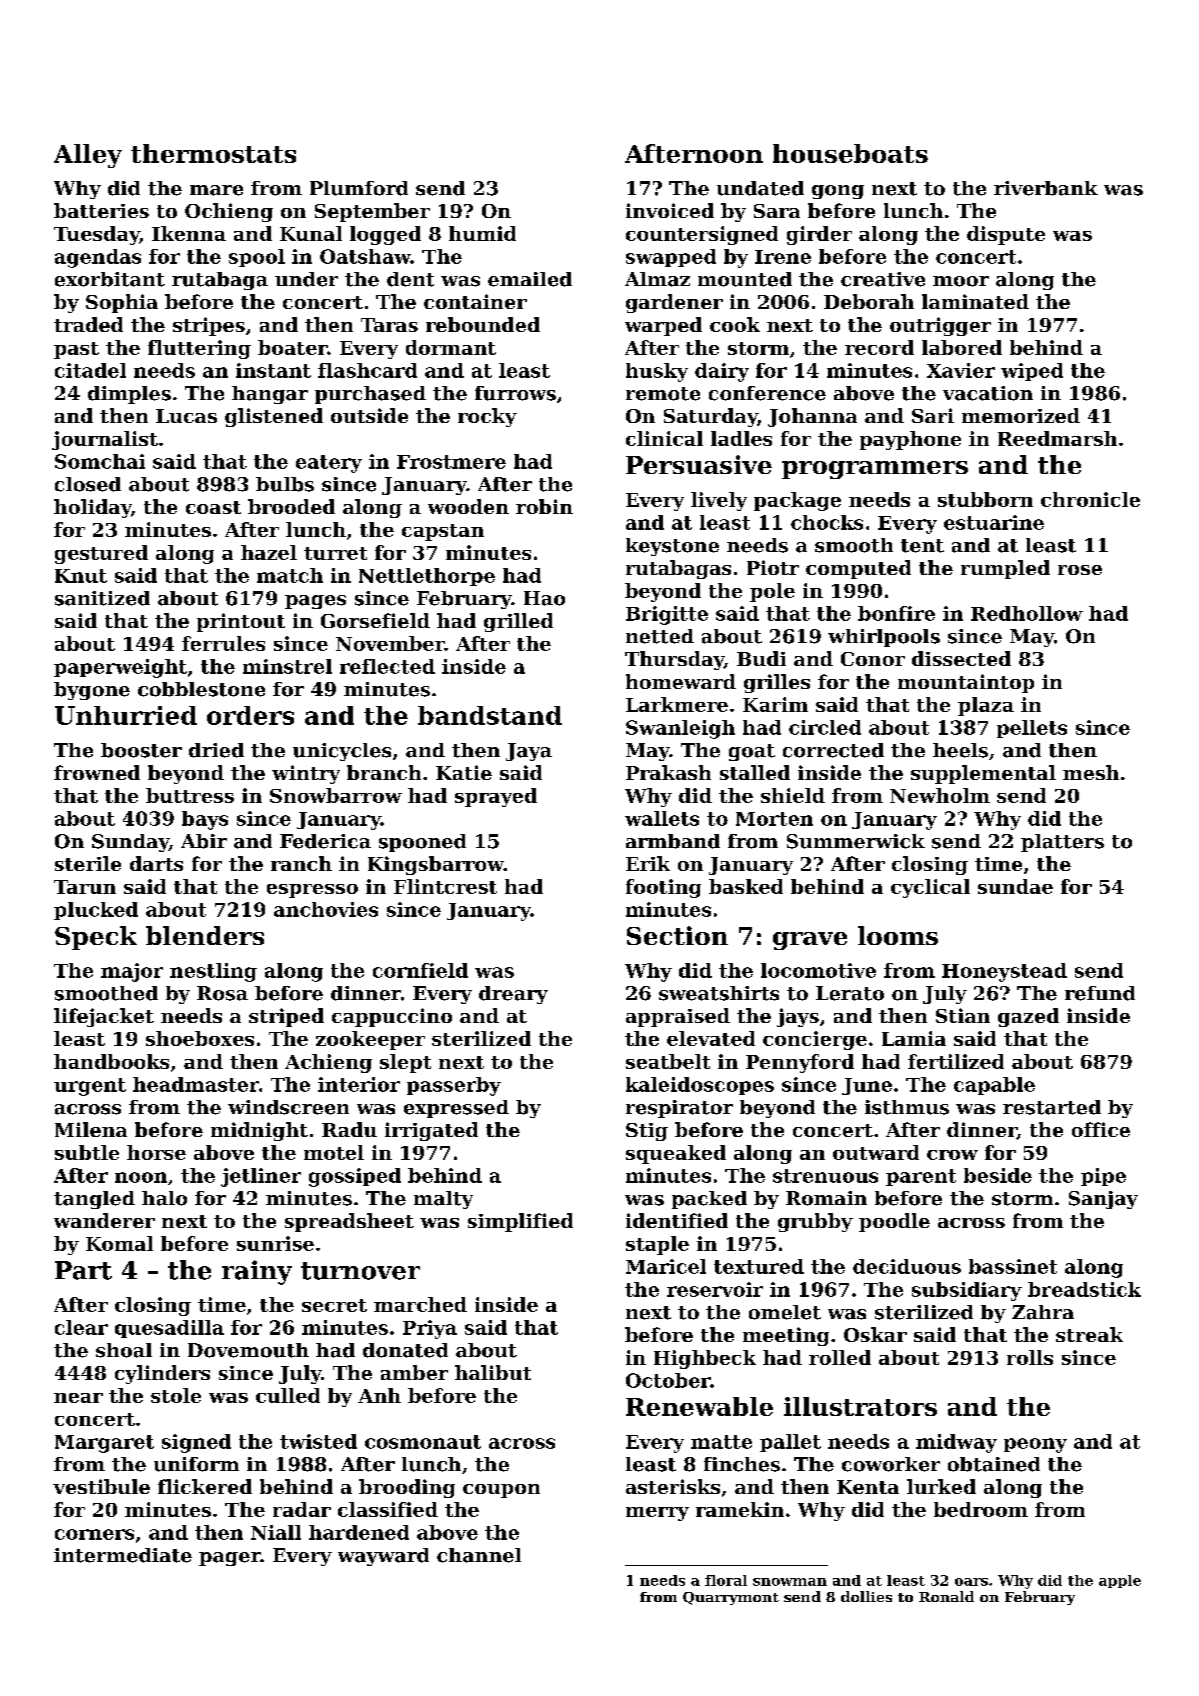 The width and height of the image is (1199, 1696). I want to click on September, so click(372, 212).
